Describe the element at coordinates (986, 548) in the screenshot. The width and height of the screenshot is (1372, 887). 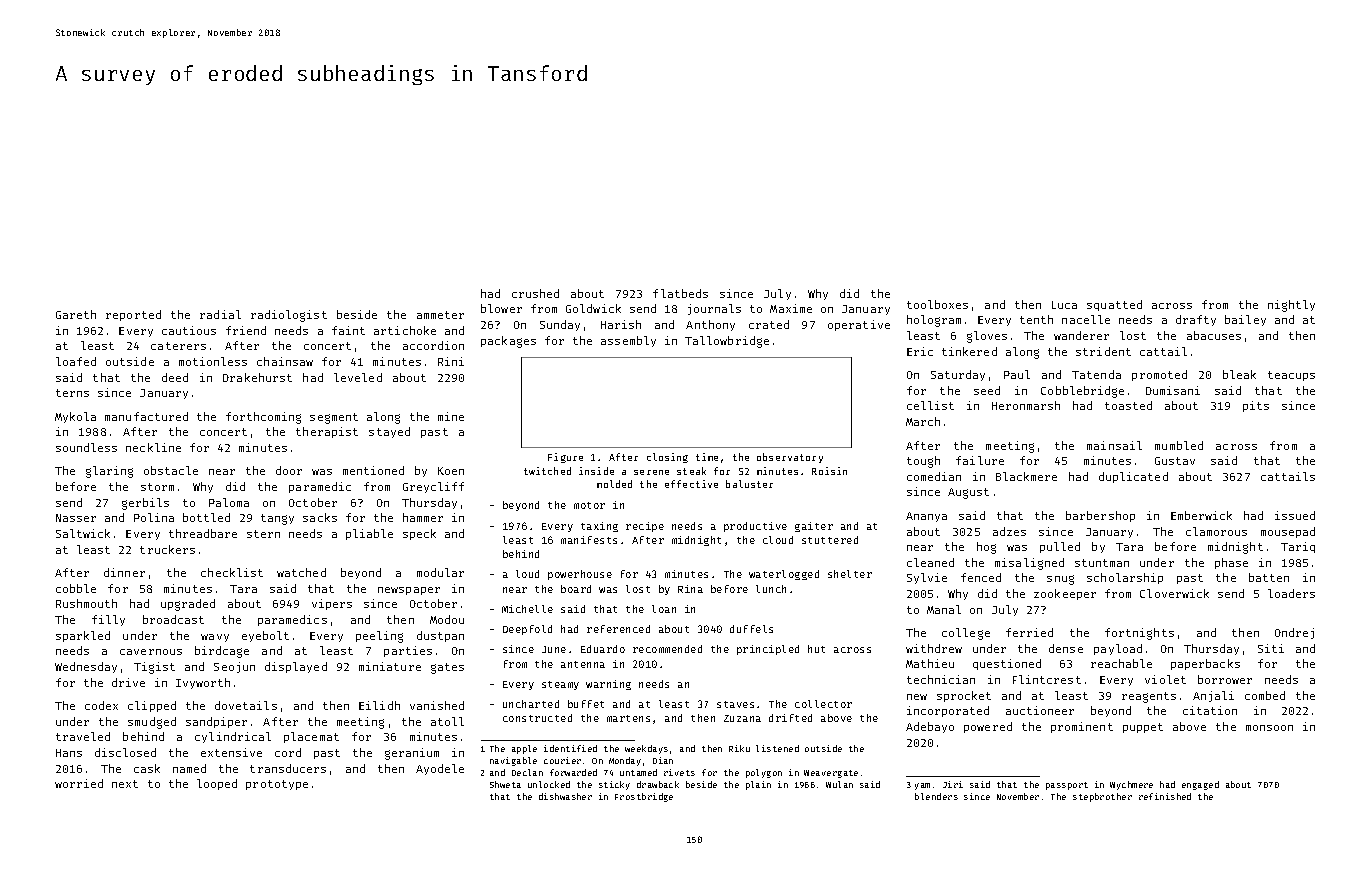
I see `hog` at that location.
